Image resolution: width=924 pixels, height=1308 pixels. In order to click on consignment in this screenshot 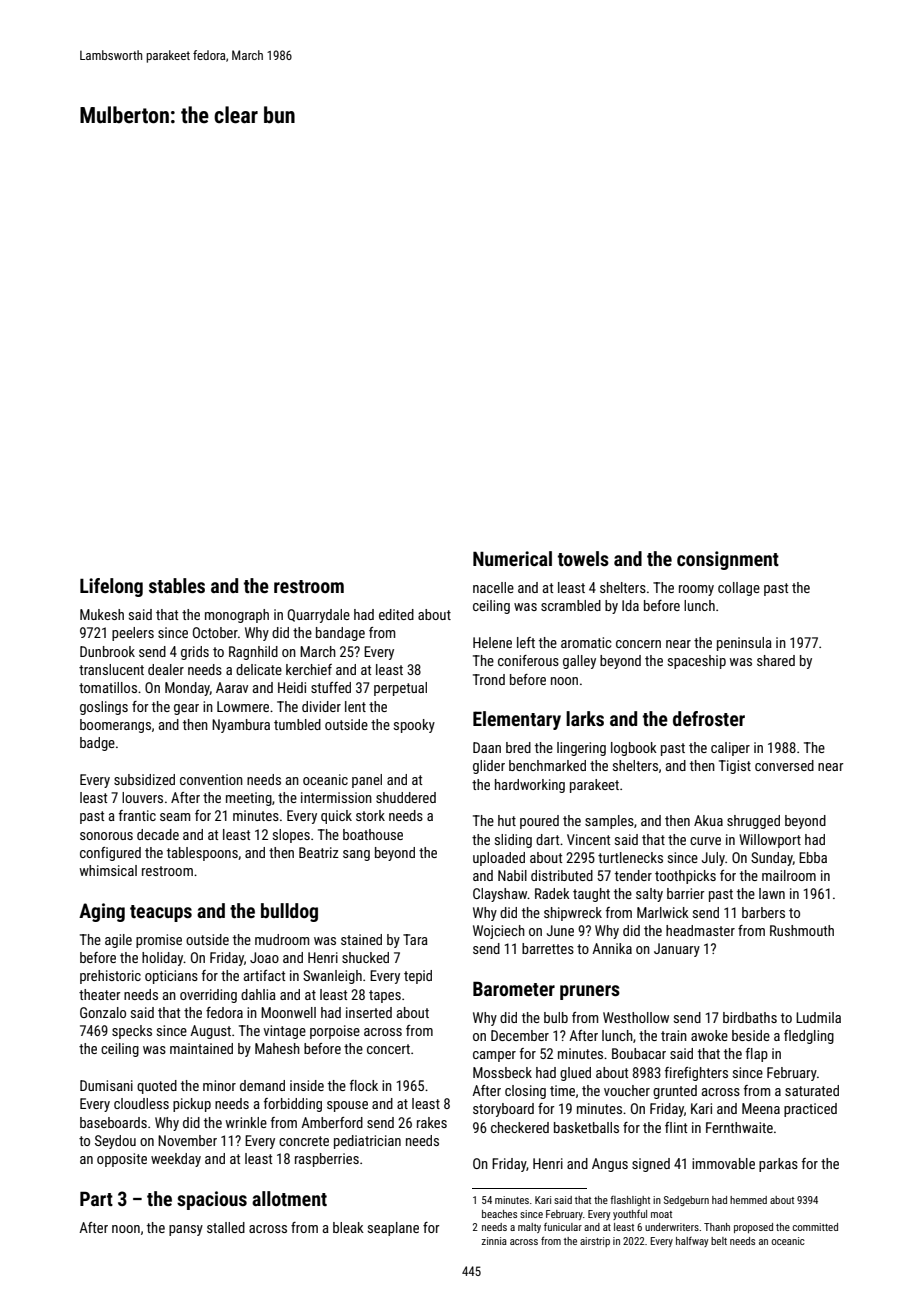, I will do `click(728, 560)`.
